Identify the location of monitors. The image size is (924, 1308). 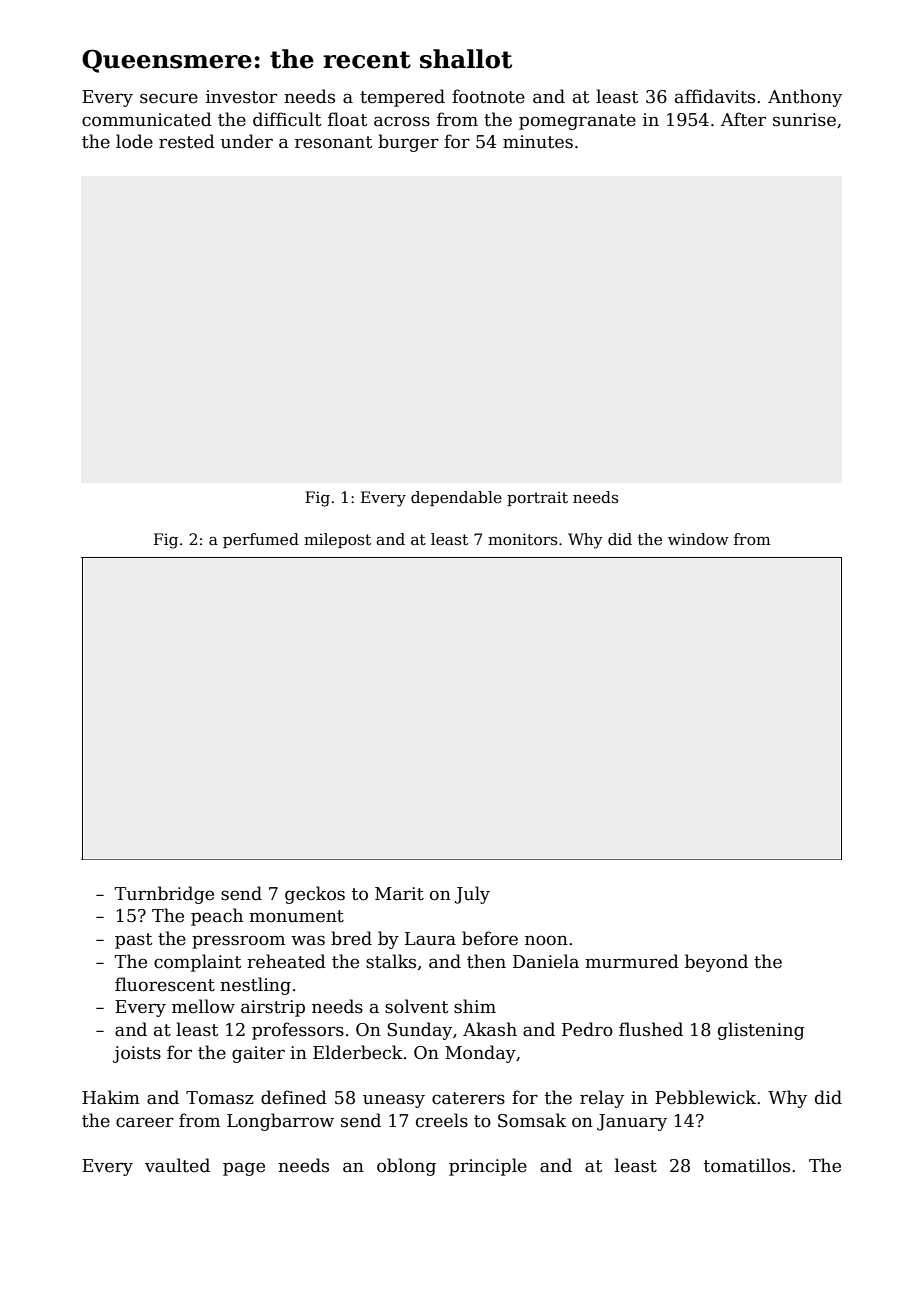
(522, 539).
